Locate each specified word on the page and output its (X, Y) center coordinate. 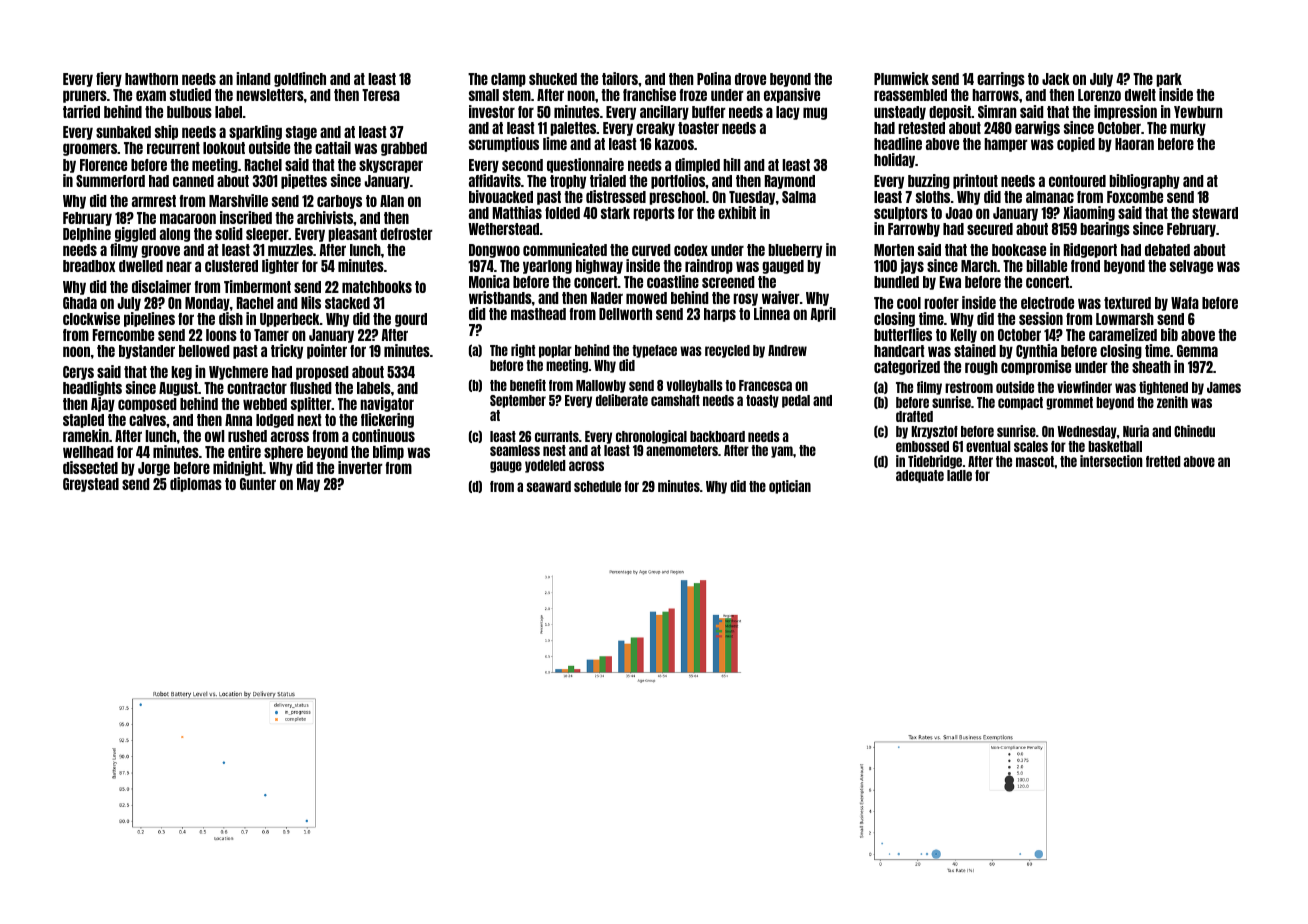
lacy (788, 113)
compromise (1036, 367)
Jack (1056, 79)
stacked (347, 303)
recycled (727, 351)
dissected (90, 467)
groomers (90, 149)
